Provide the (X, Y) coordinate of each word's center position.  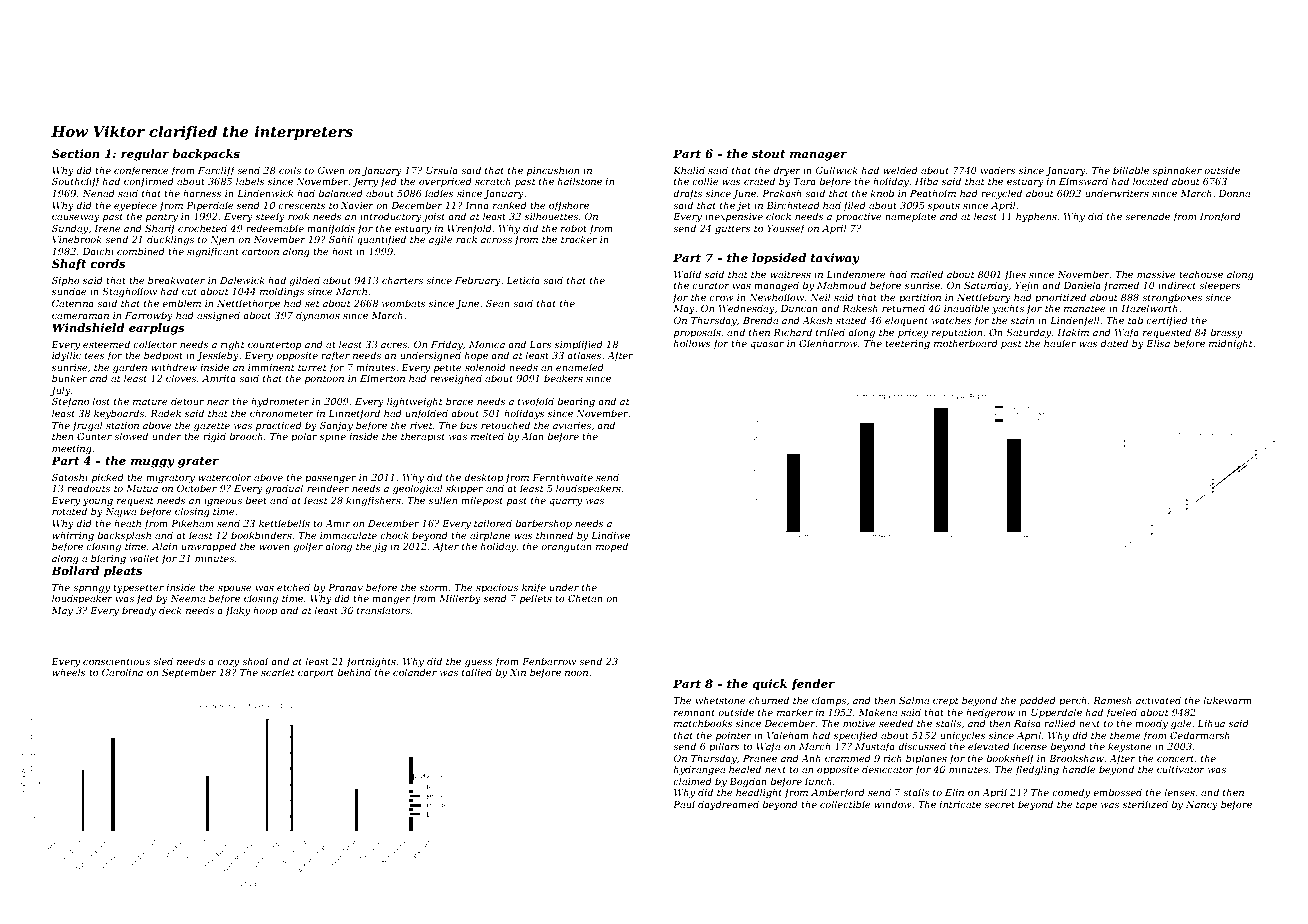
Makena (878, 712)
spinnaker (1177, 171)
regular (145, 155)
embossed (1117, 792)
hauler (1060, 343)
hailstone (580, 181)
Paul (684, 804)
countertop (275, 345)
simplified (579, 345)
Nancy (1202, 805)
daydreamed (728, 805)
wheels (69, 672)
